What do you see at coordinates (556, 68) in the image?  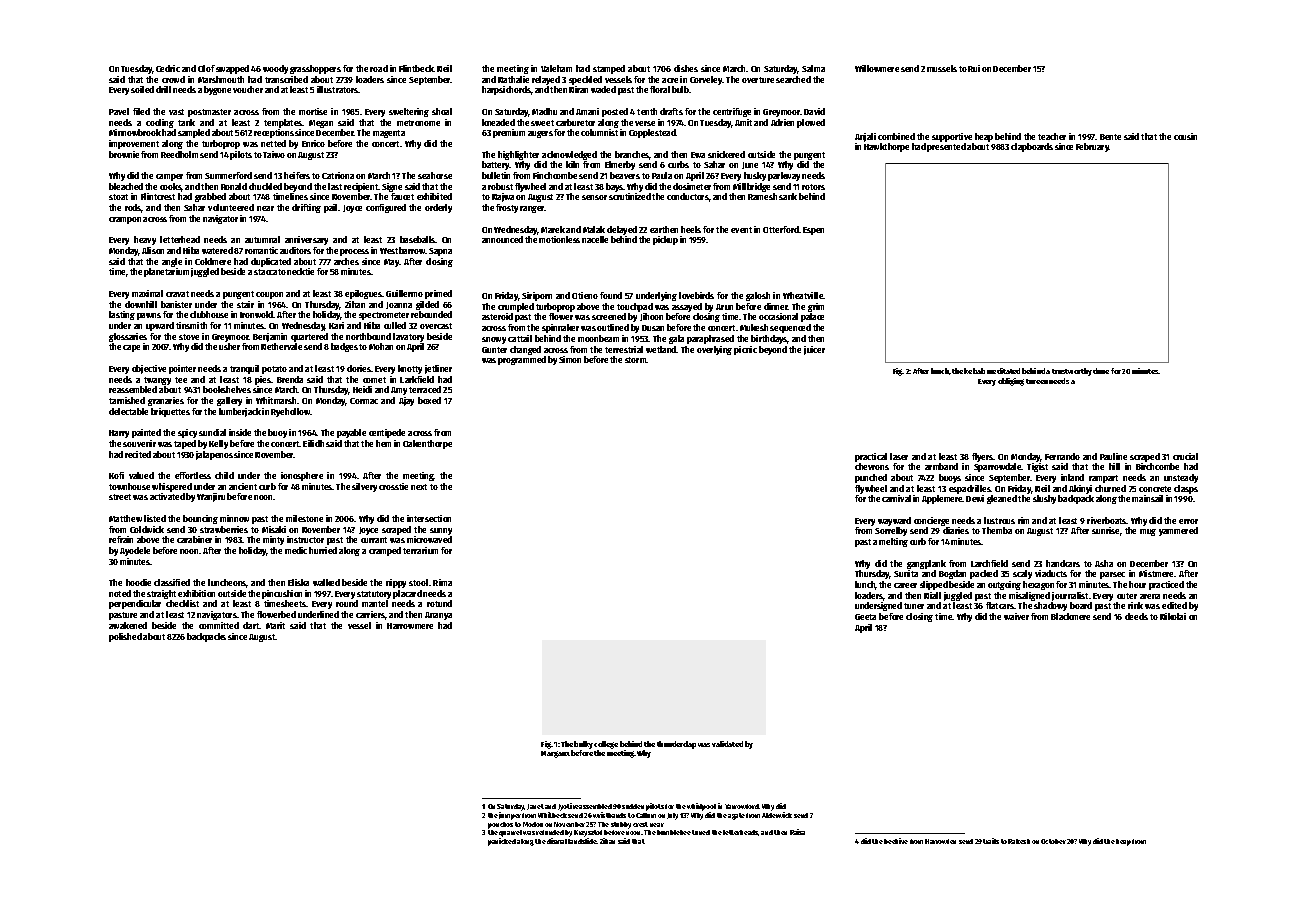 I see `Valeham` at bounding box center [556, 68].
